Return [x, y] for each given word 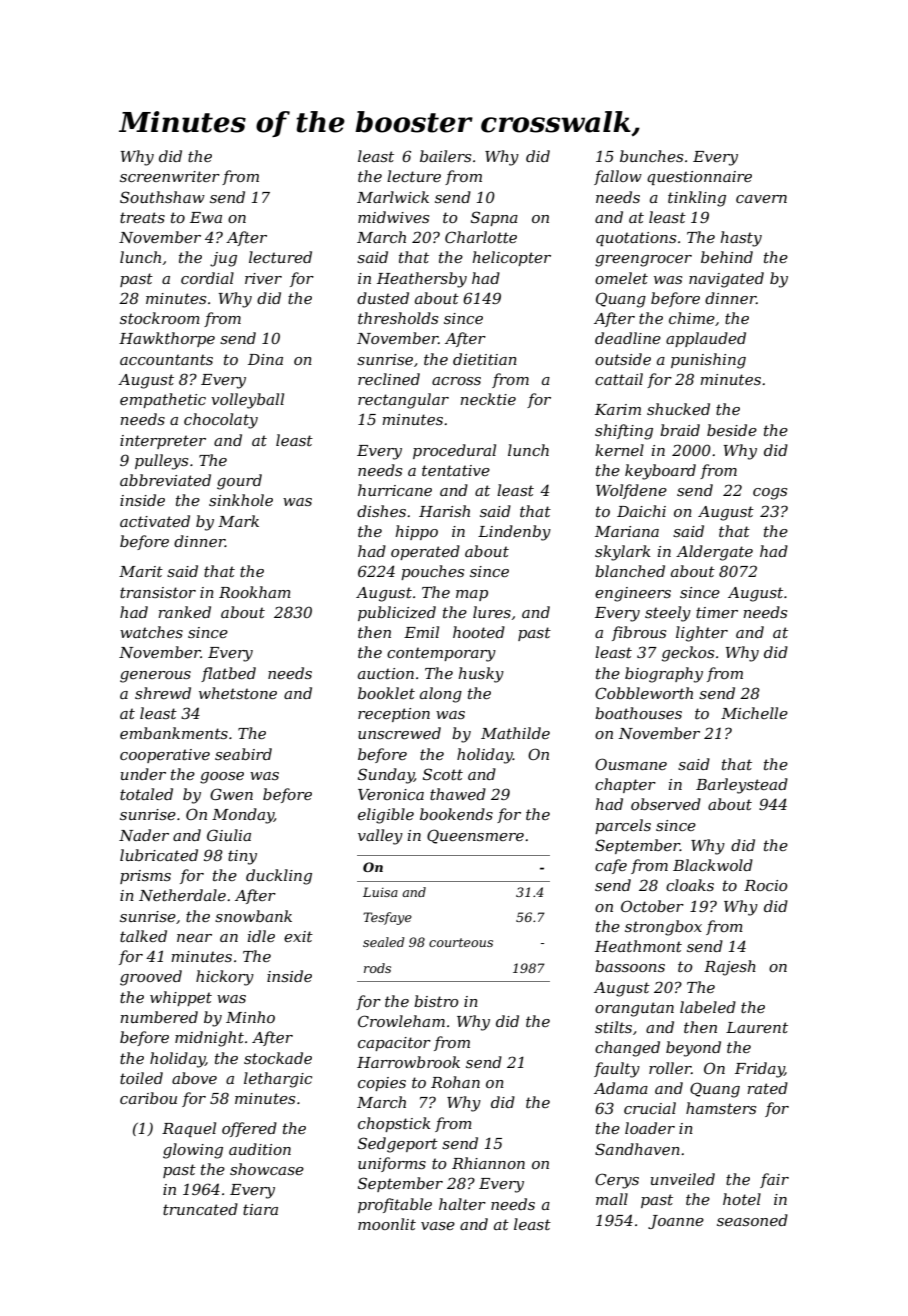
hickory [225, 978]
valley [380, 837]
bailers [445, 156]
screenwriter [170, 176]
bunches [651, 156]
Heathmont [638, 946]
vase [438, 1226]
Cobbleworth [644, 693]
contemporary [441, 654]
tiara [260, 1209]
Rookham [255, 592]
